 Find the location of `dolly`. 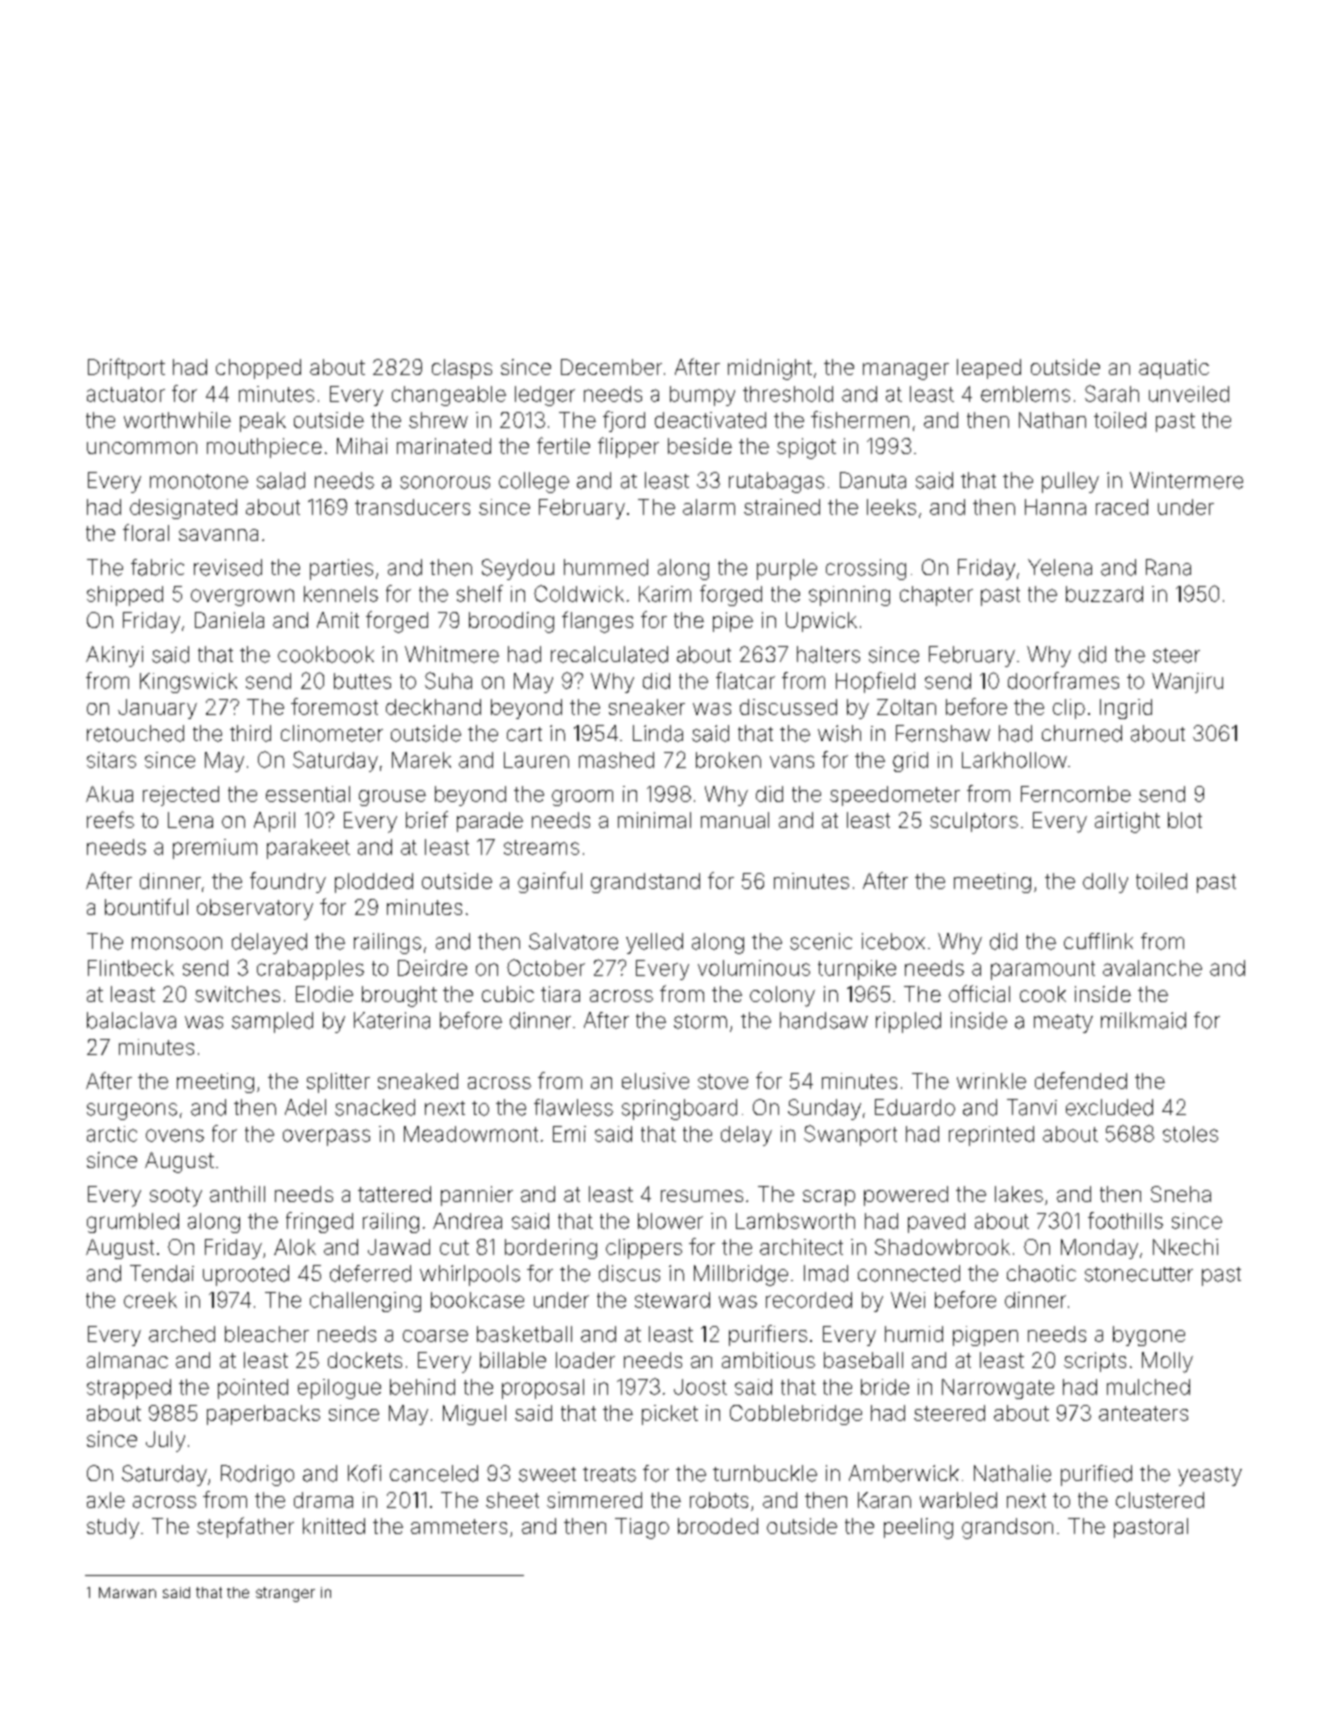

dolly is located at coordinates (1105, 883).
